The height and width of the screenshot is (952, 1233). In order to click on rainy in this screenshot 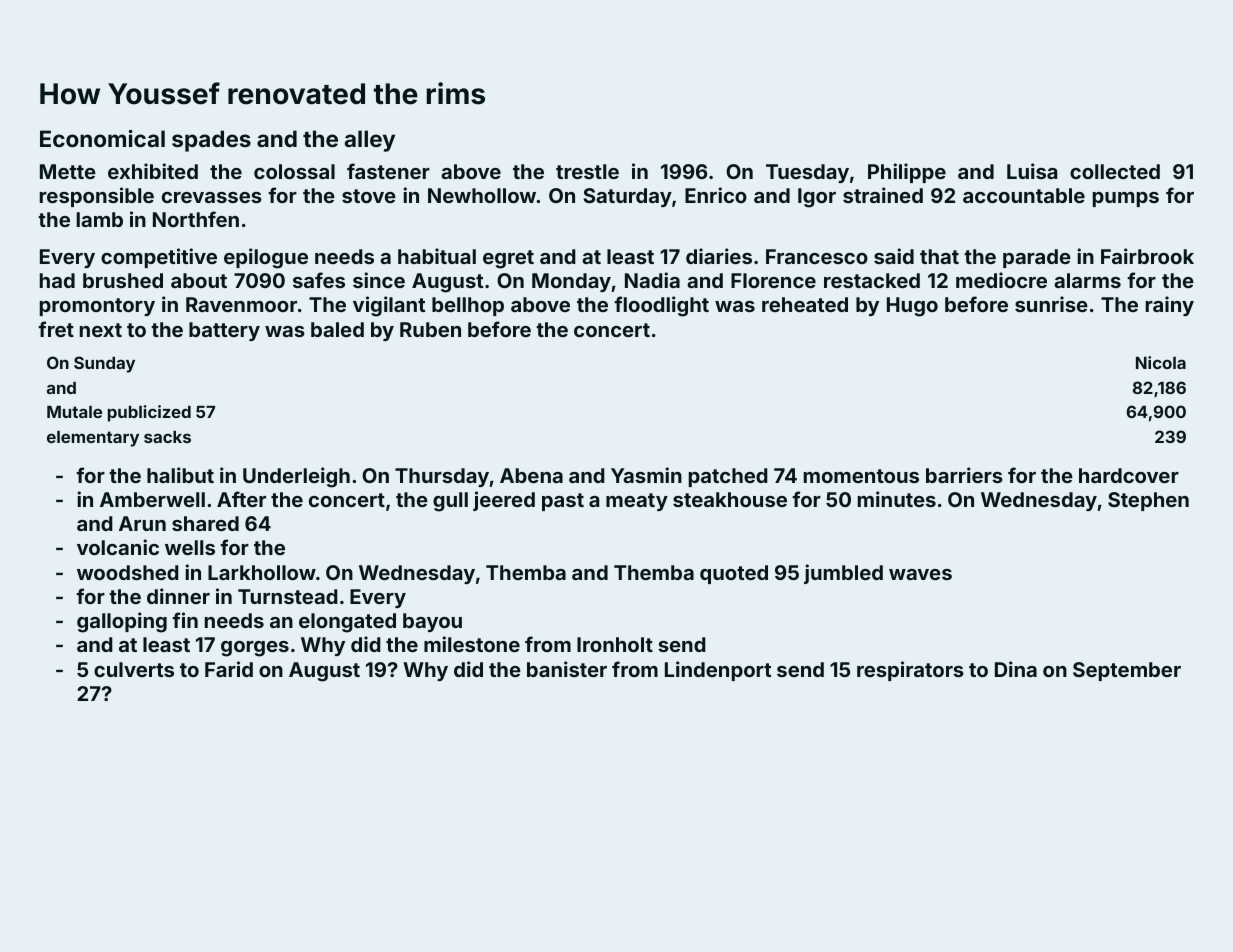, I will do `click(1170, 306)`.
